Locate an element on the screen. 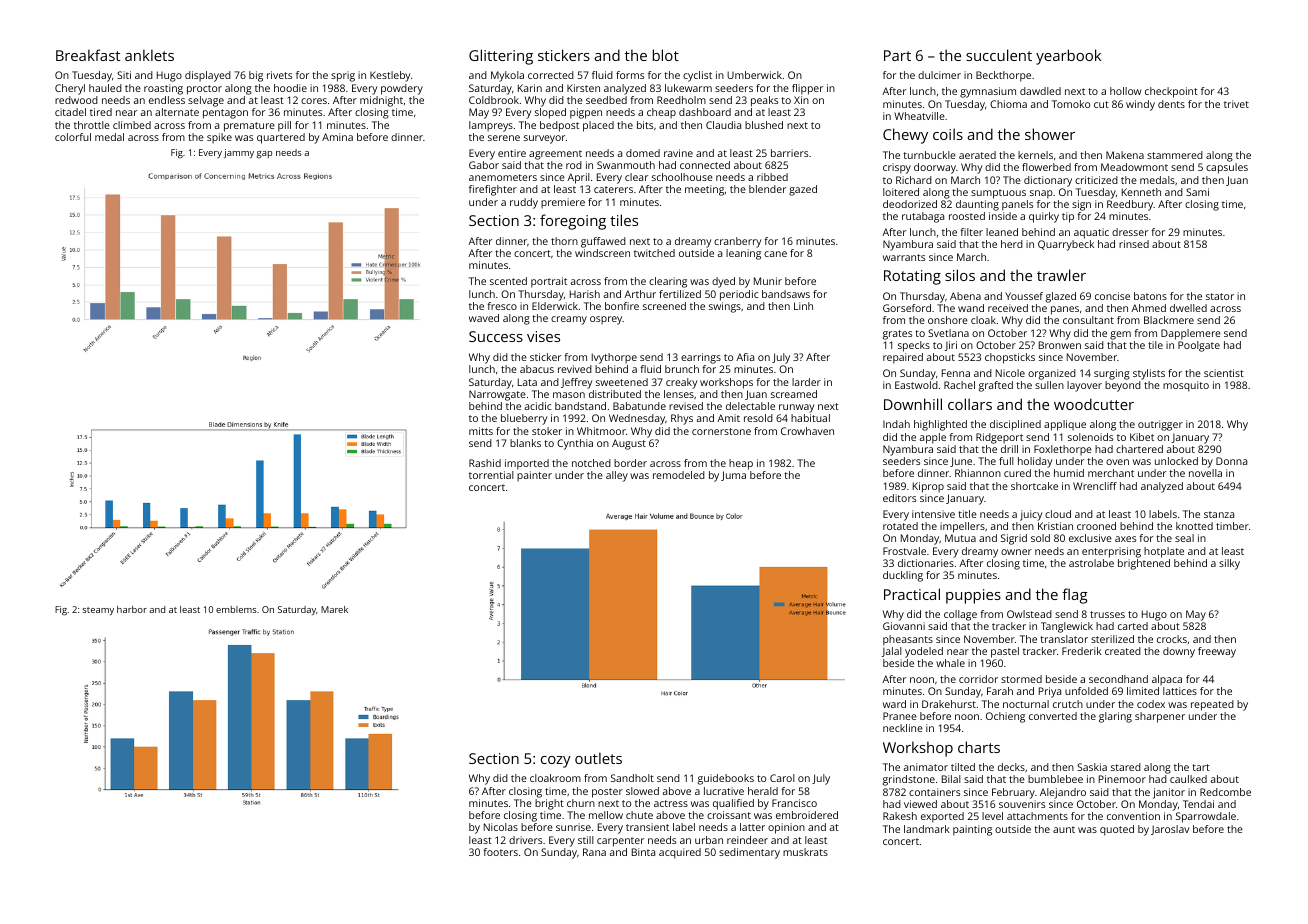  big is located at coordinates (256, 76).
